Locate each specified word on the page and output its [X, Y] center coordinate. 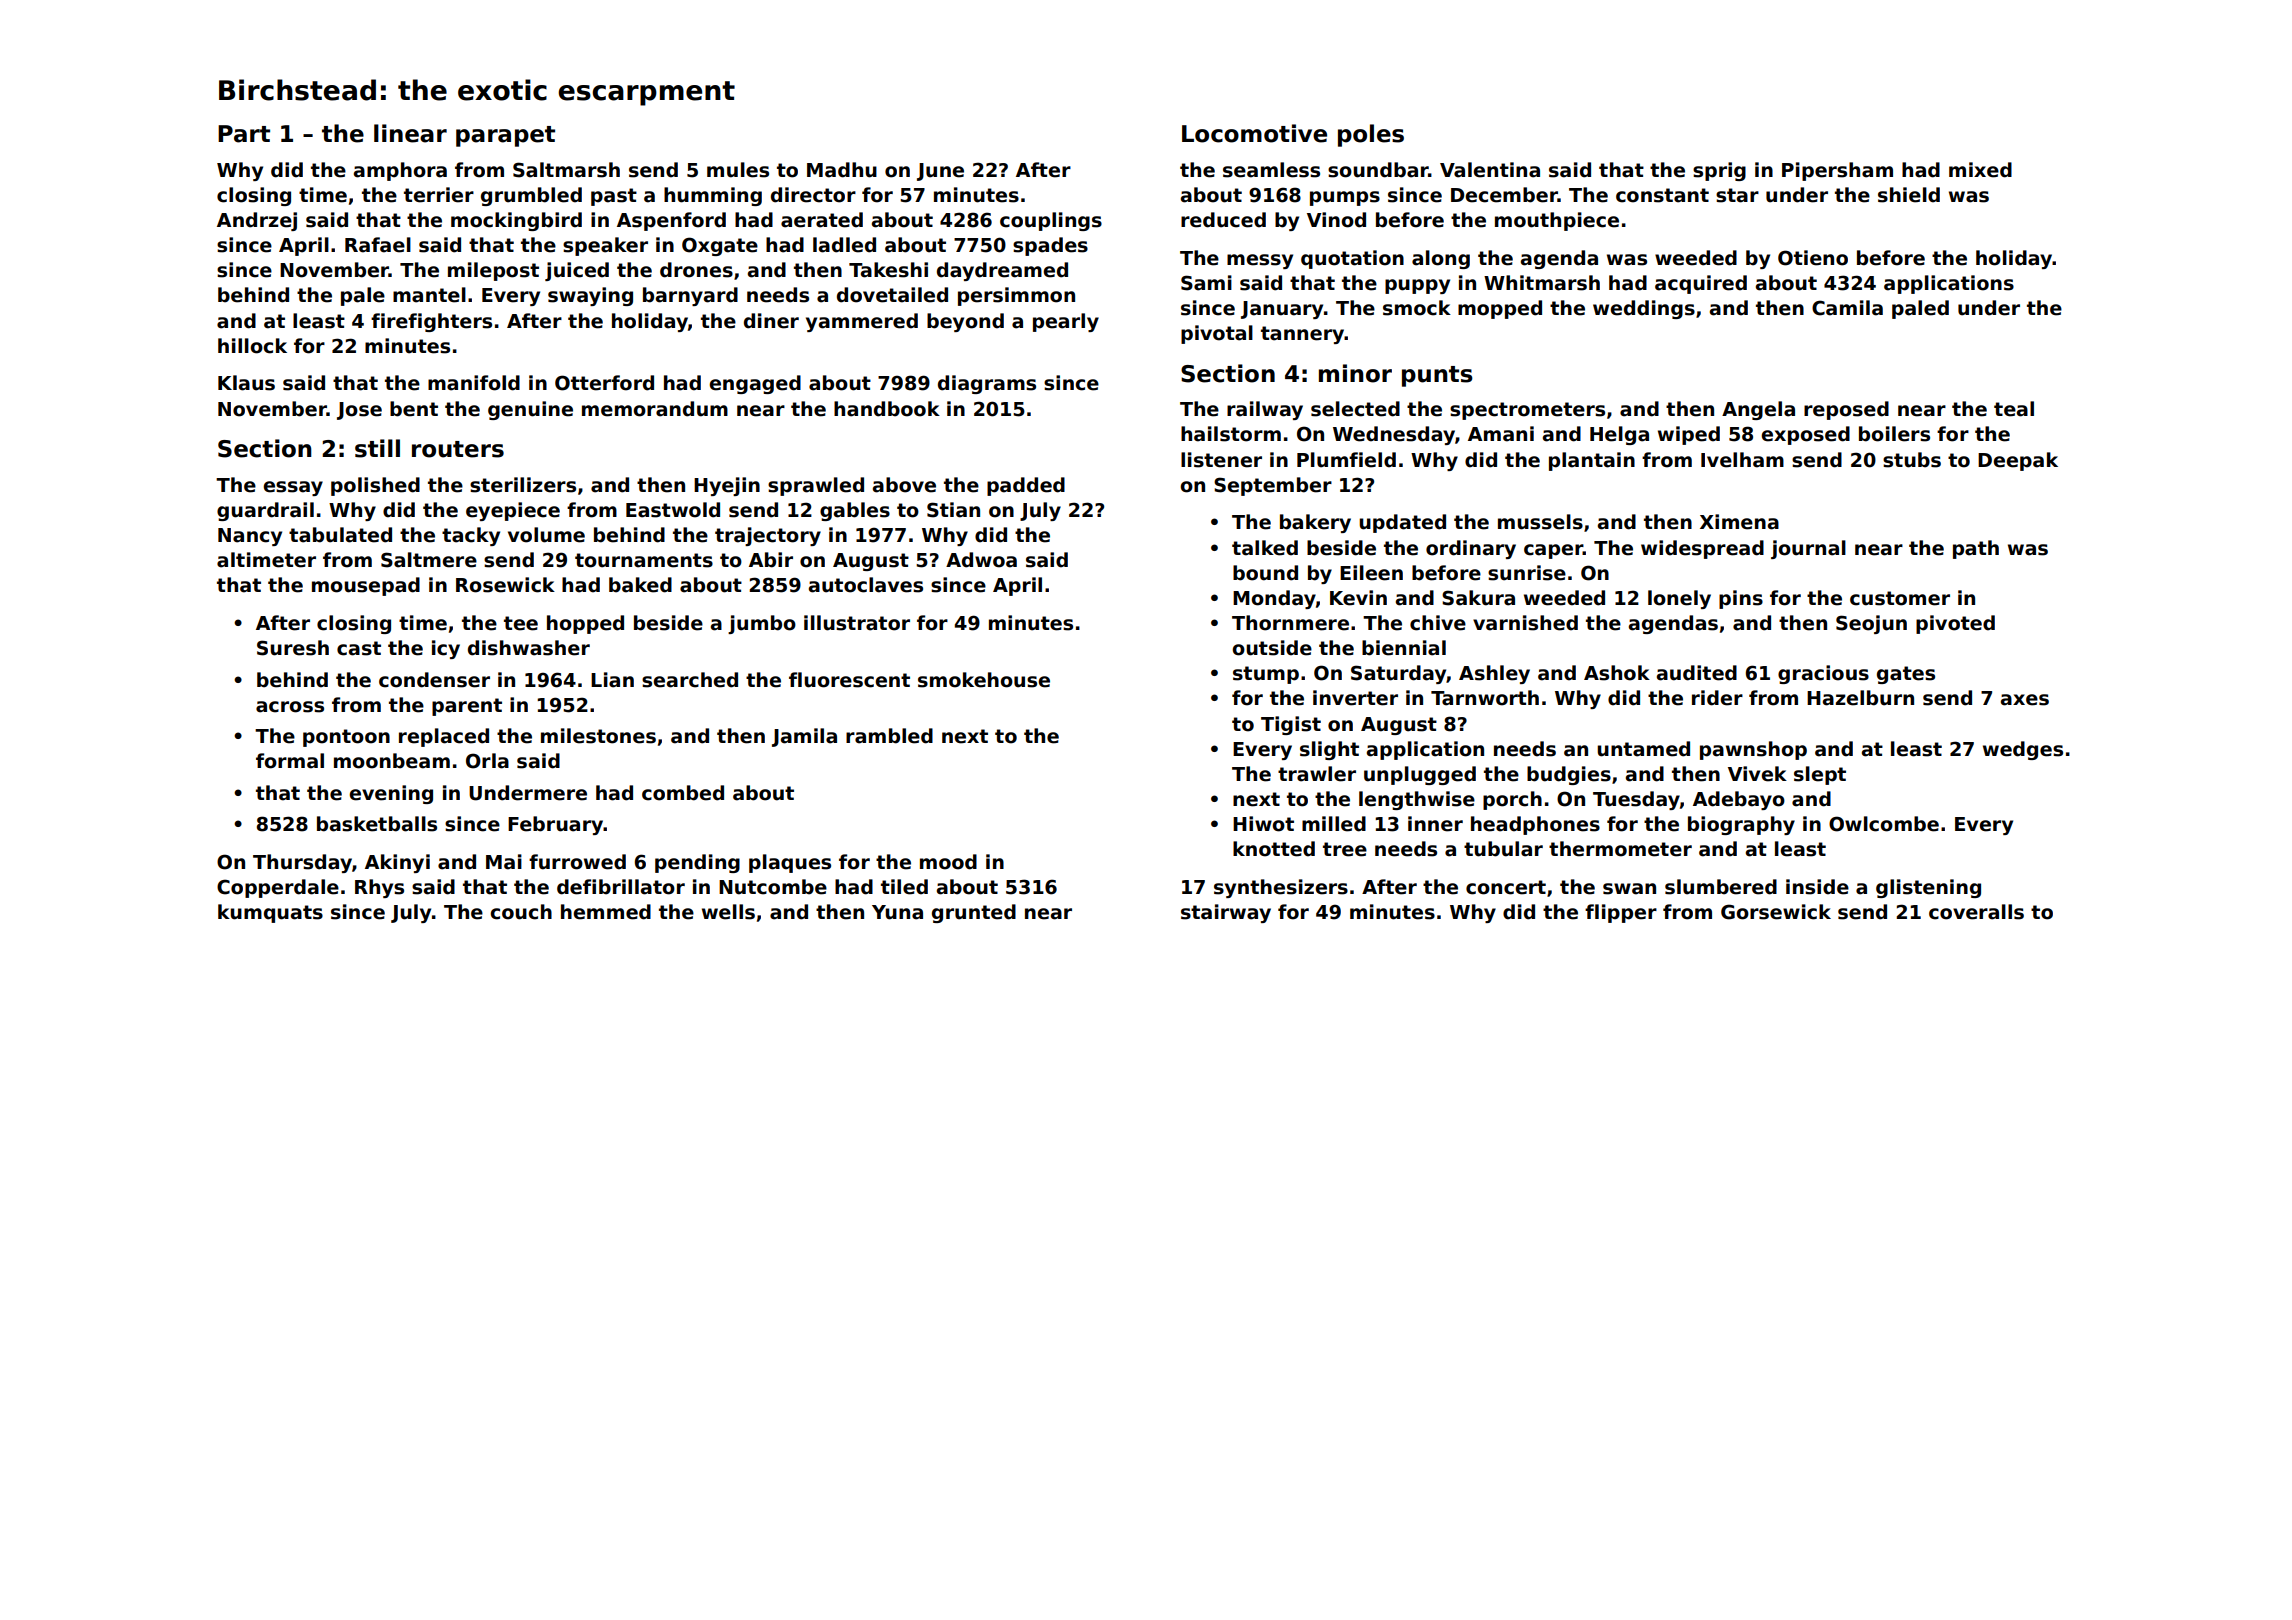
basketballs [377, 824]
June [940, 172]
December [1504, 195]
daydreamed [1002, 271]
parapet [505, 136]
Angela [1758, 410]
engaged [755, 384]
